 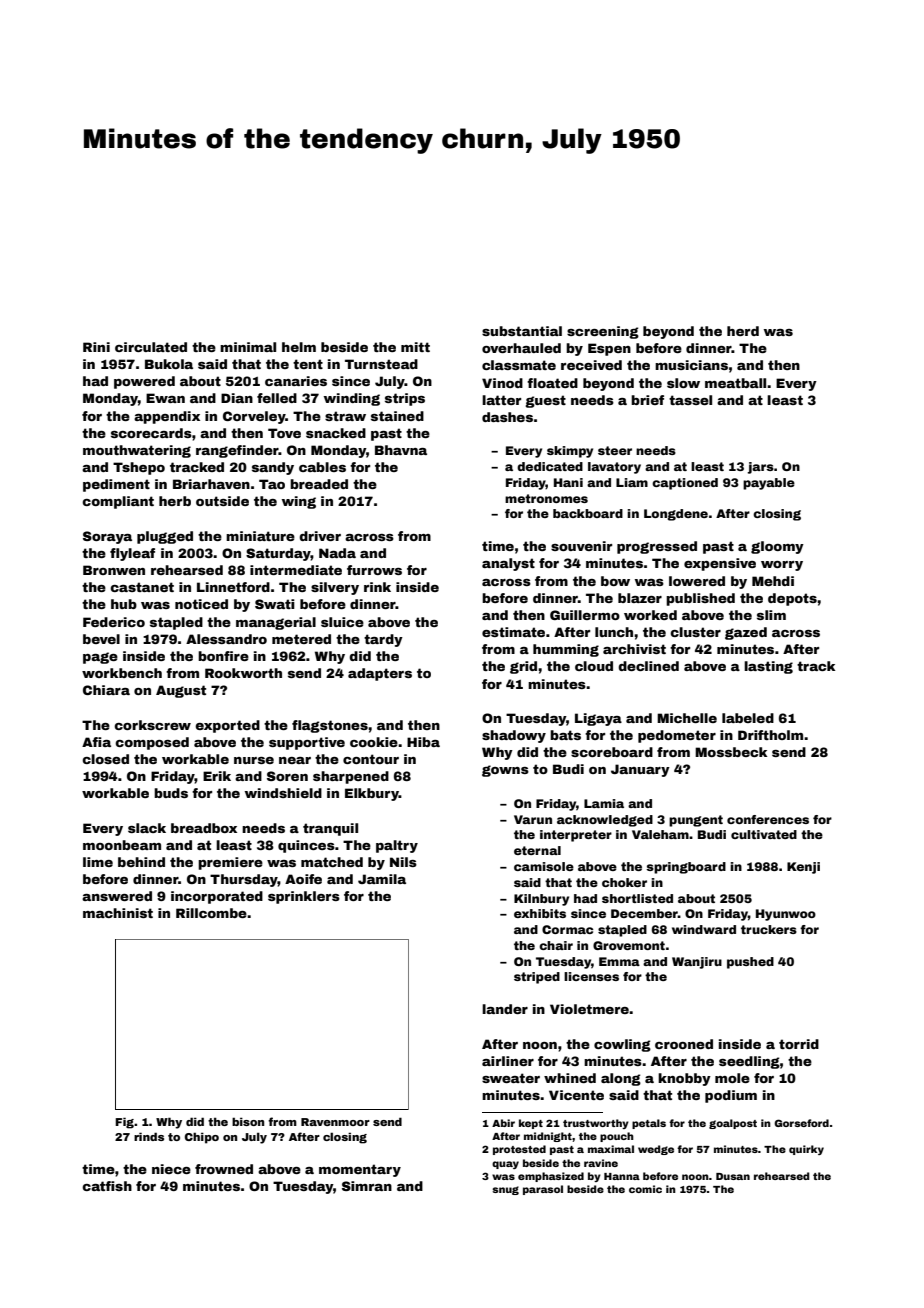 I want to click on gloomy, so click(x=777, y=547).
